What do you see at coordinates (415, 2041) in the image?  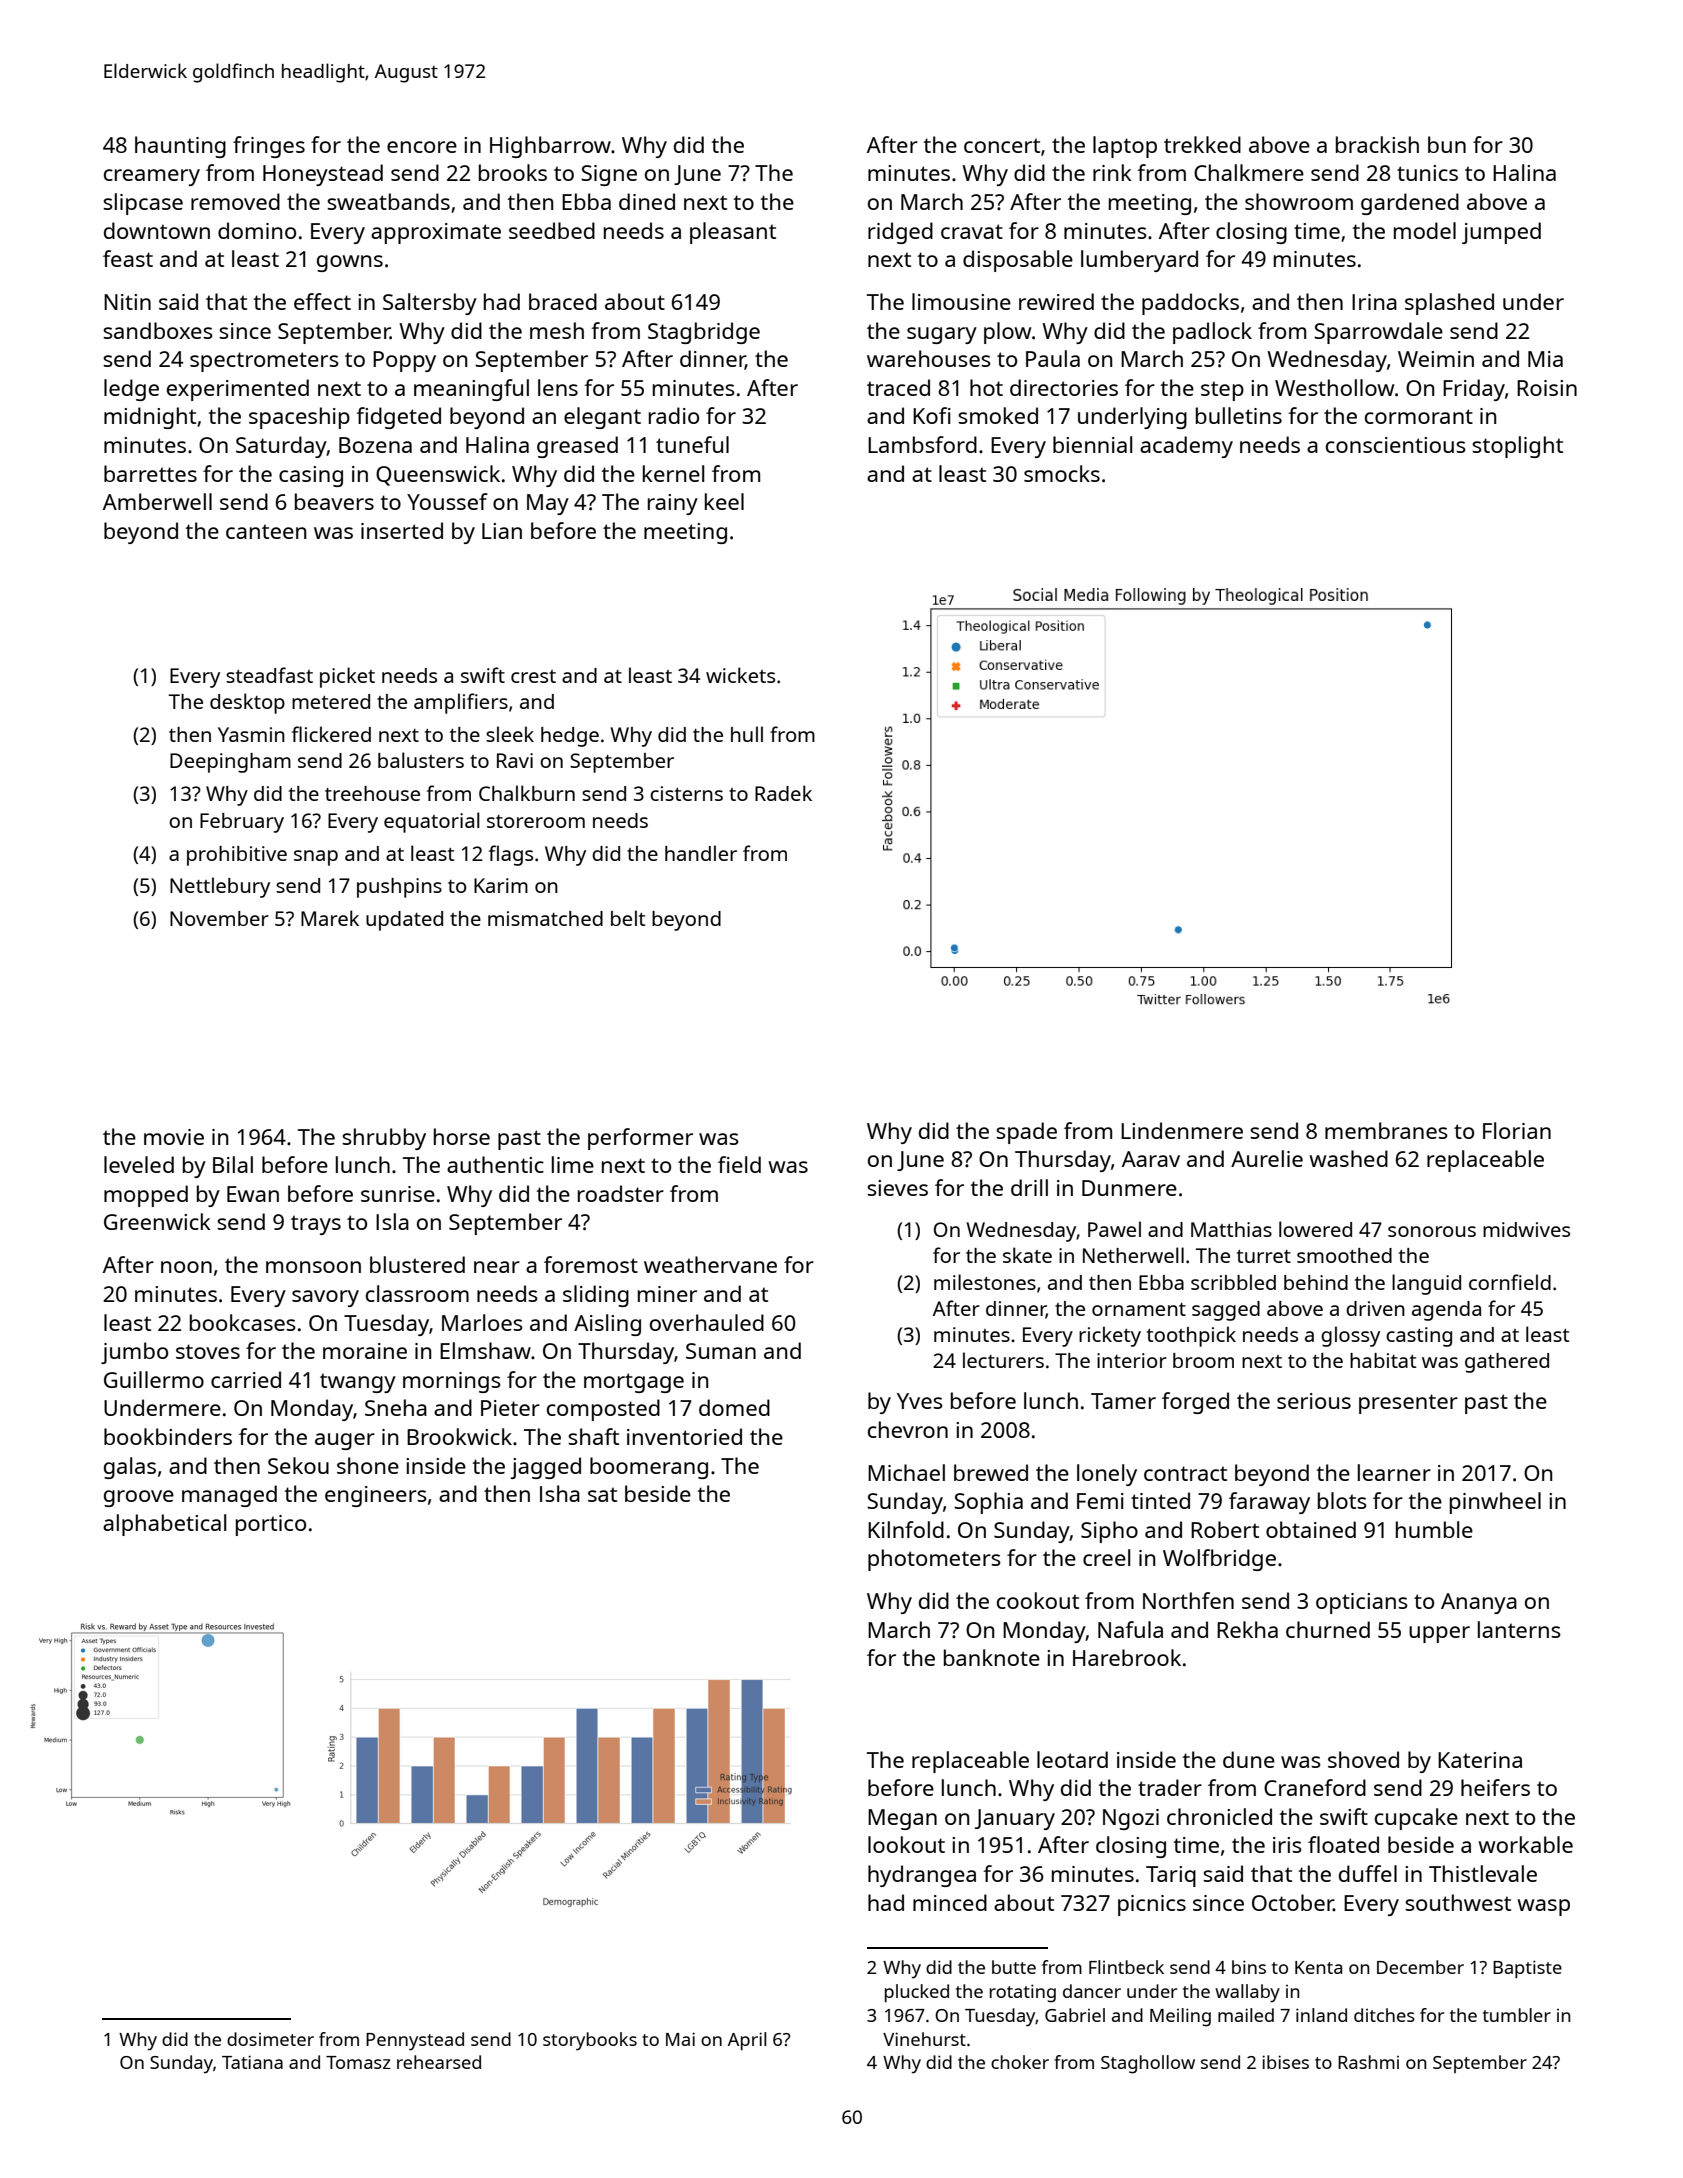 I see `Pennystead` at bounding box center [415, 2041].
